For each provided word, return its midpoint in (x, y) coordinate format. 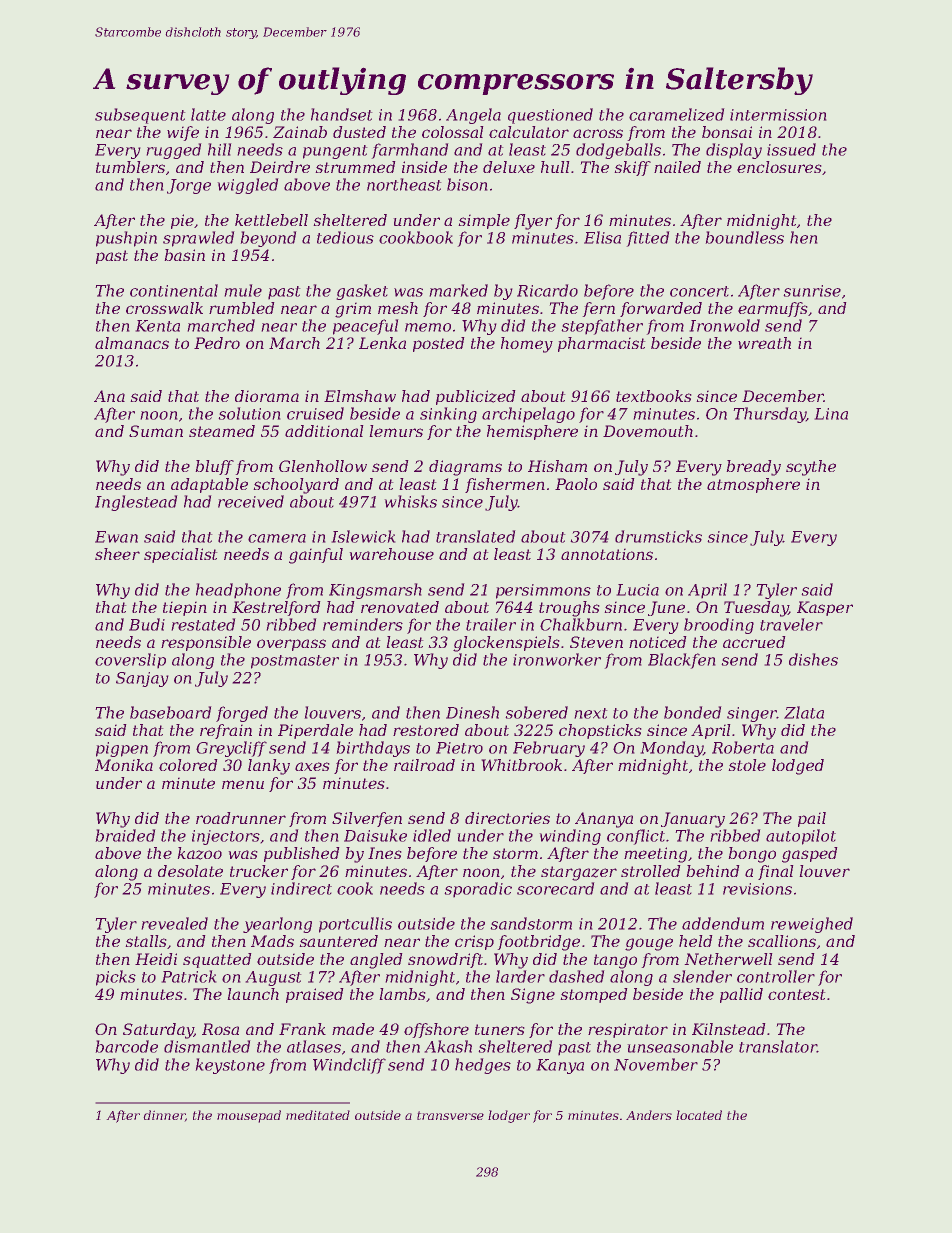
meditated (318, 1115)
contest (797, 994)
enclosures (779, 167)
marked (458, 290)
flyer (533, 222)
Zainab (300, 132)
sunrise (812, 291)
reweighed (812, 925)
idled (432, 835)
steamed (222, 431)
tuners (500, 1029)
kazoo (199, 853)
